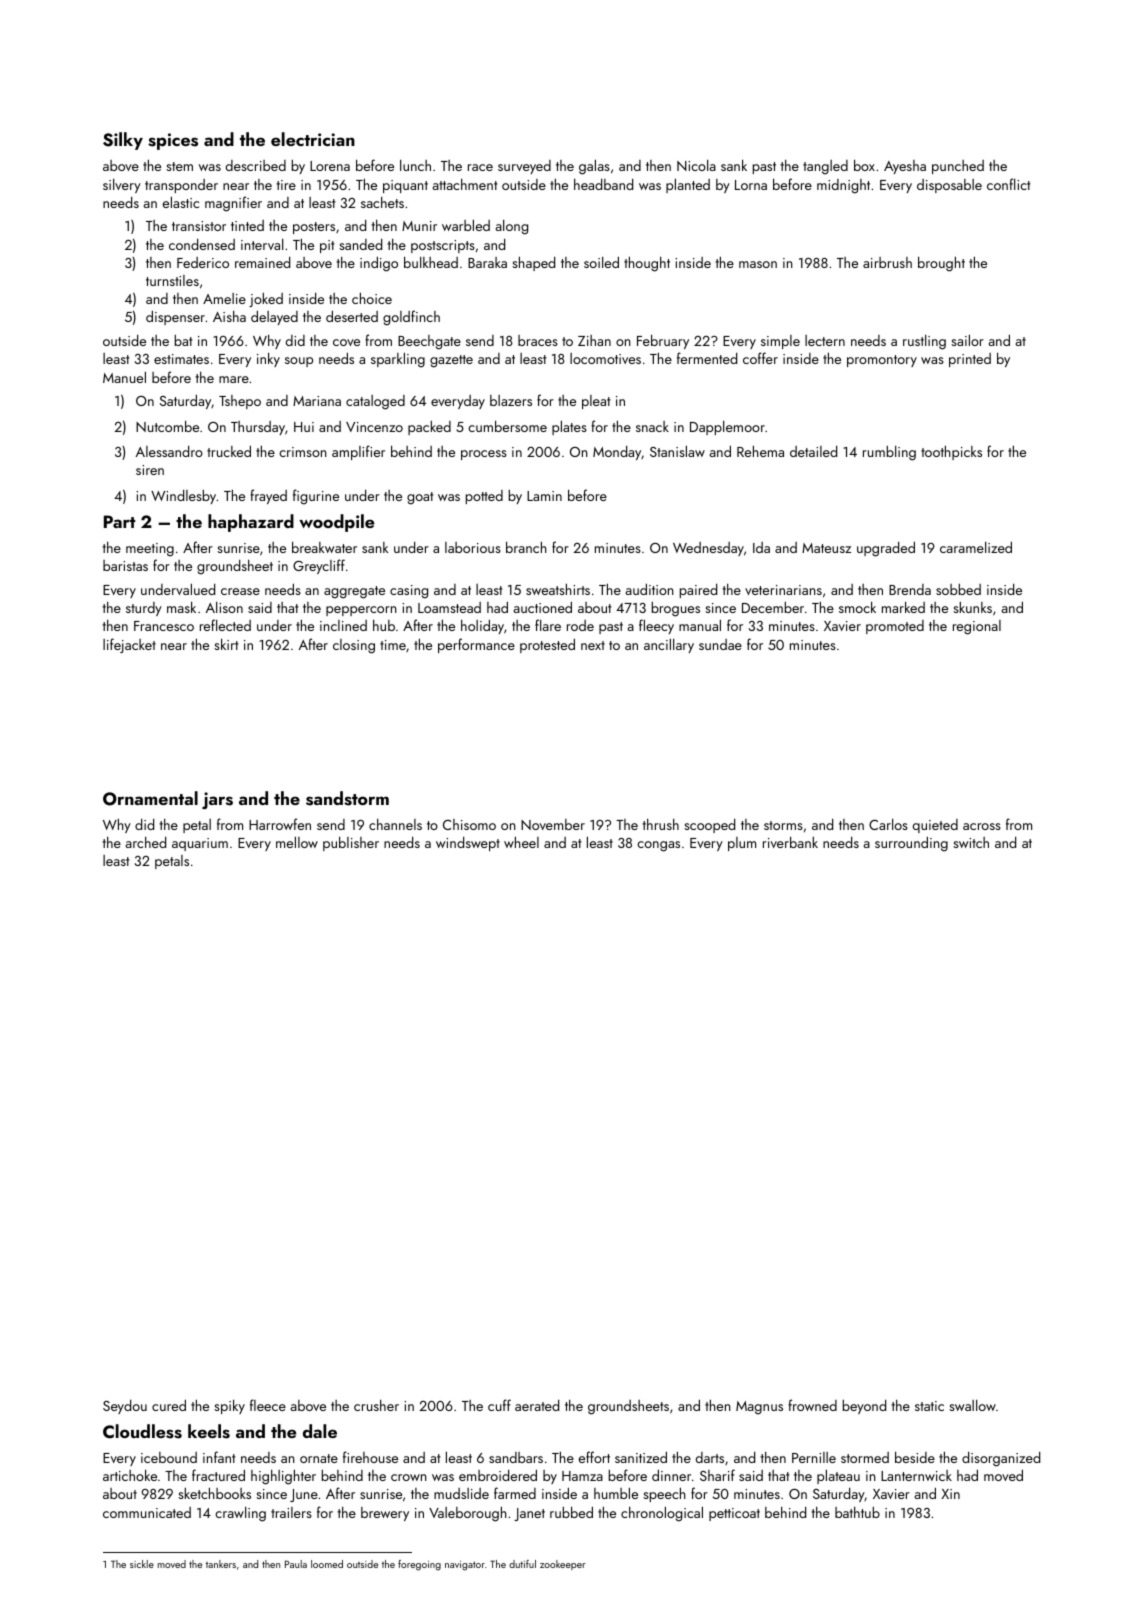 The image size is (1147, 1622). I want to click on sketchbooks, so click(214, 1493).
